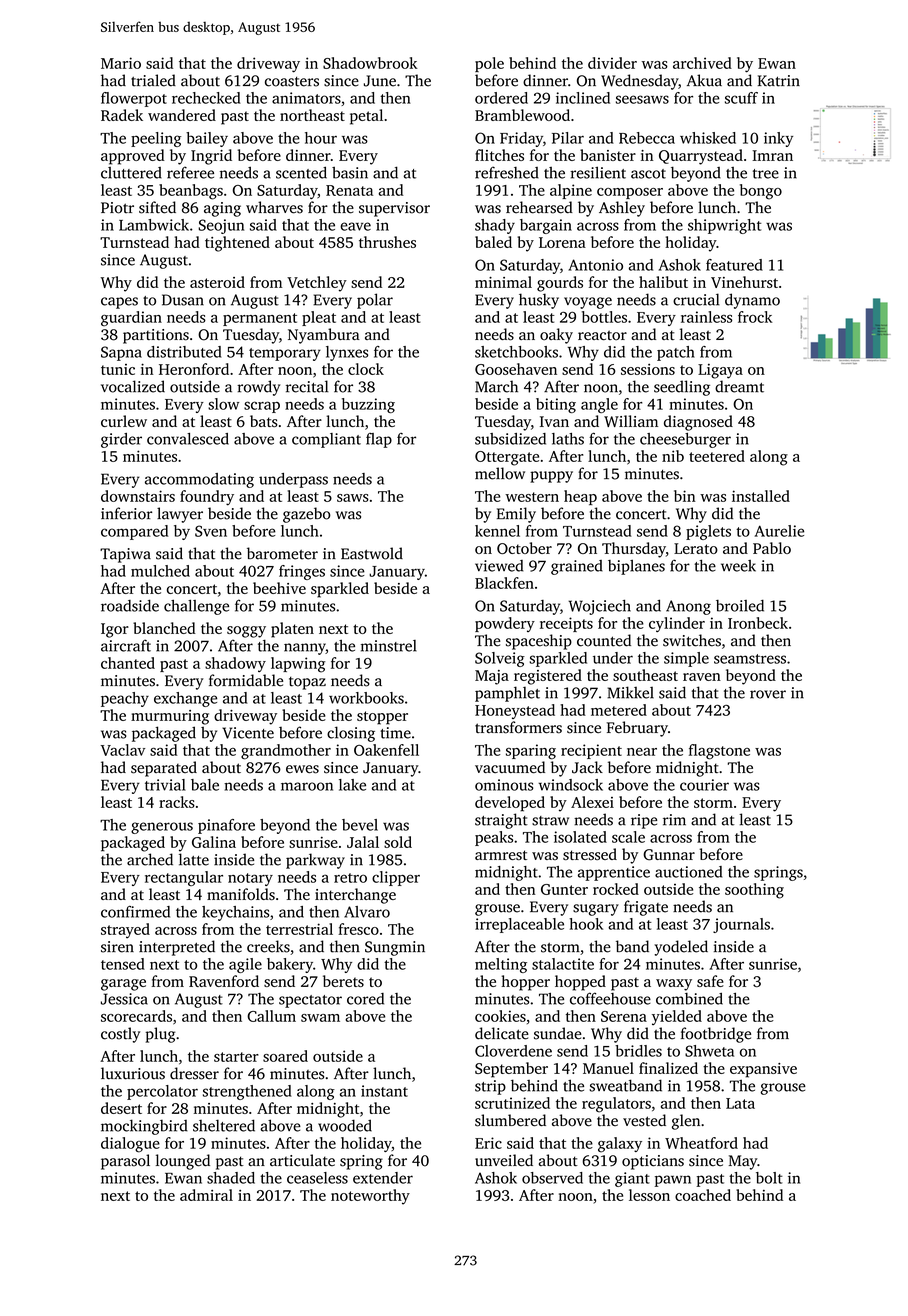 The image size is (908, 1316). Describe the element at coordinates (370, 1197) in the screenshot. I see `noteworthy` at that location.
